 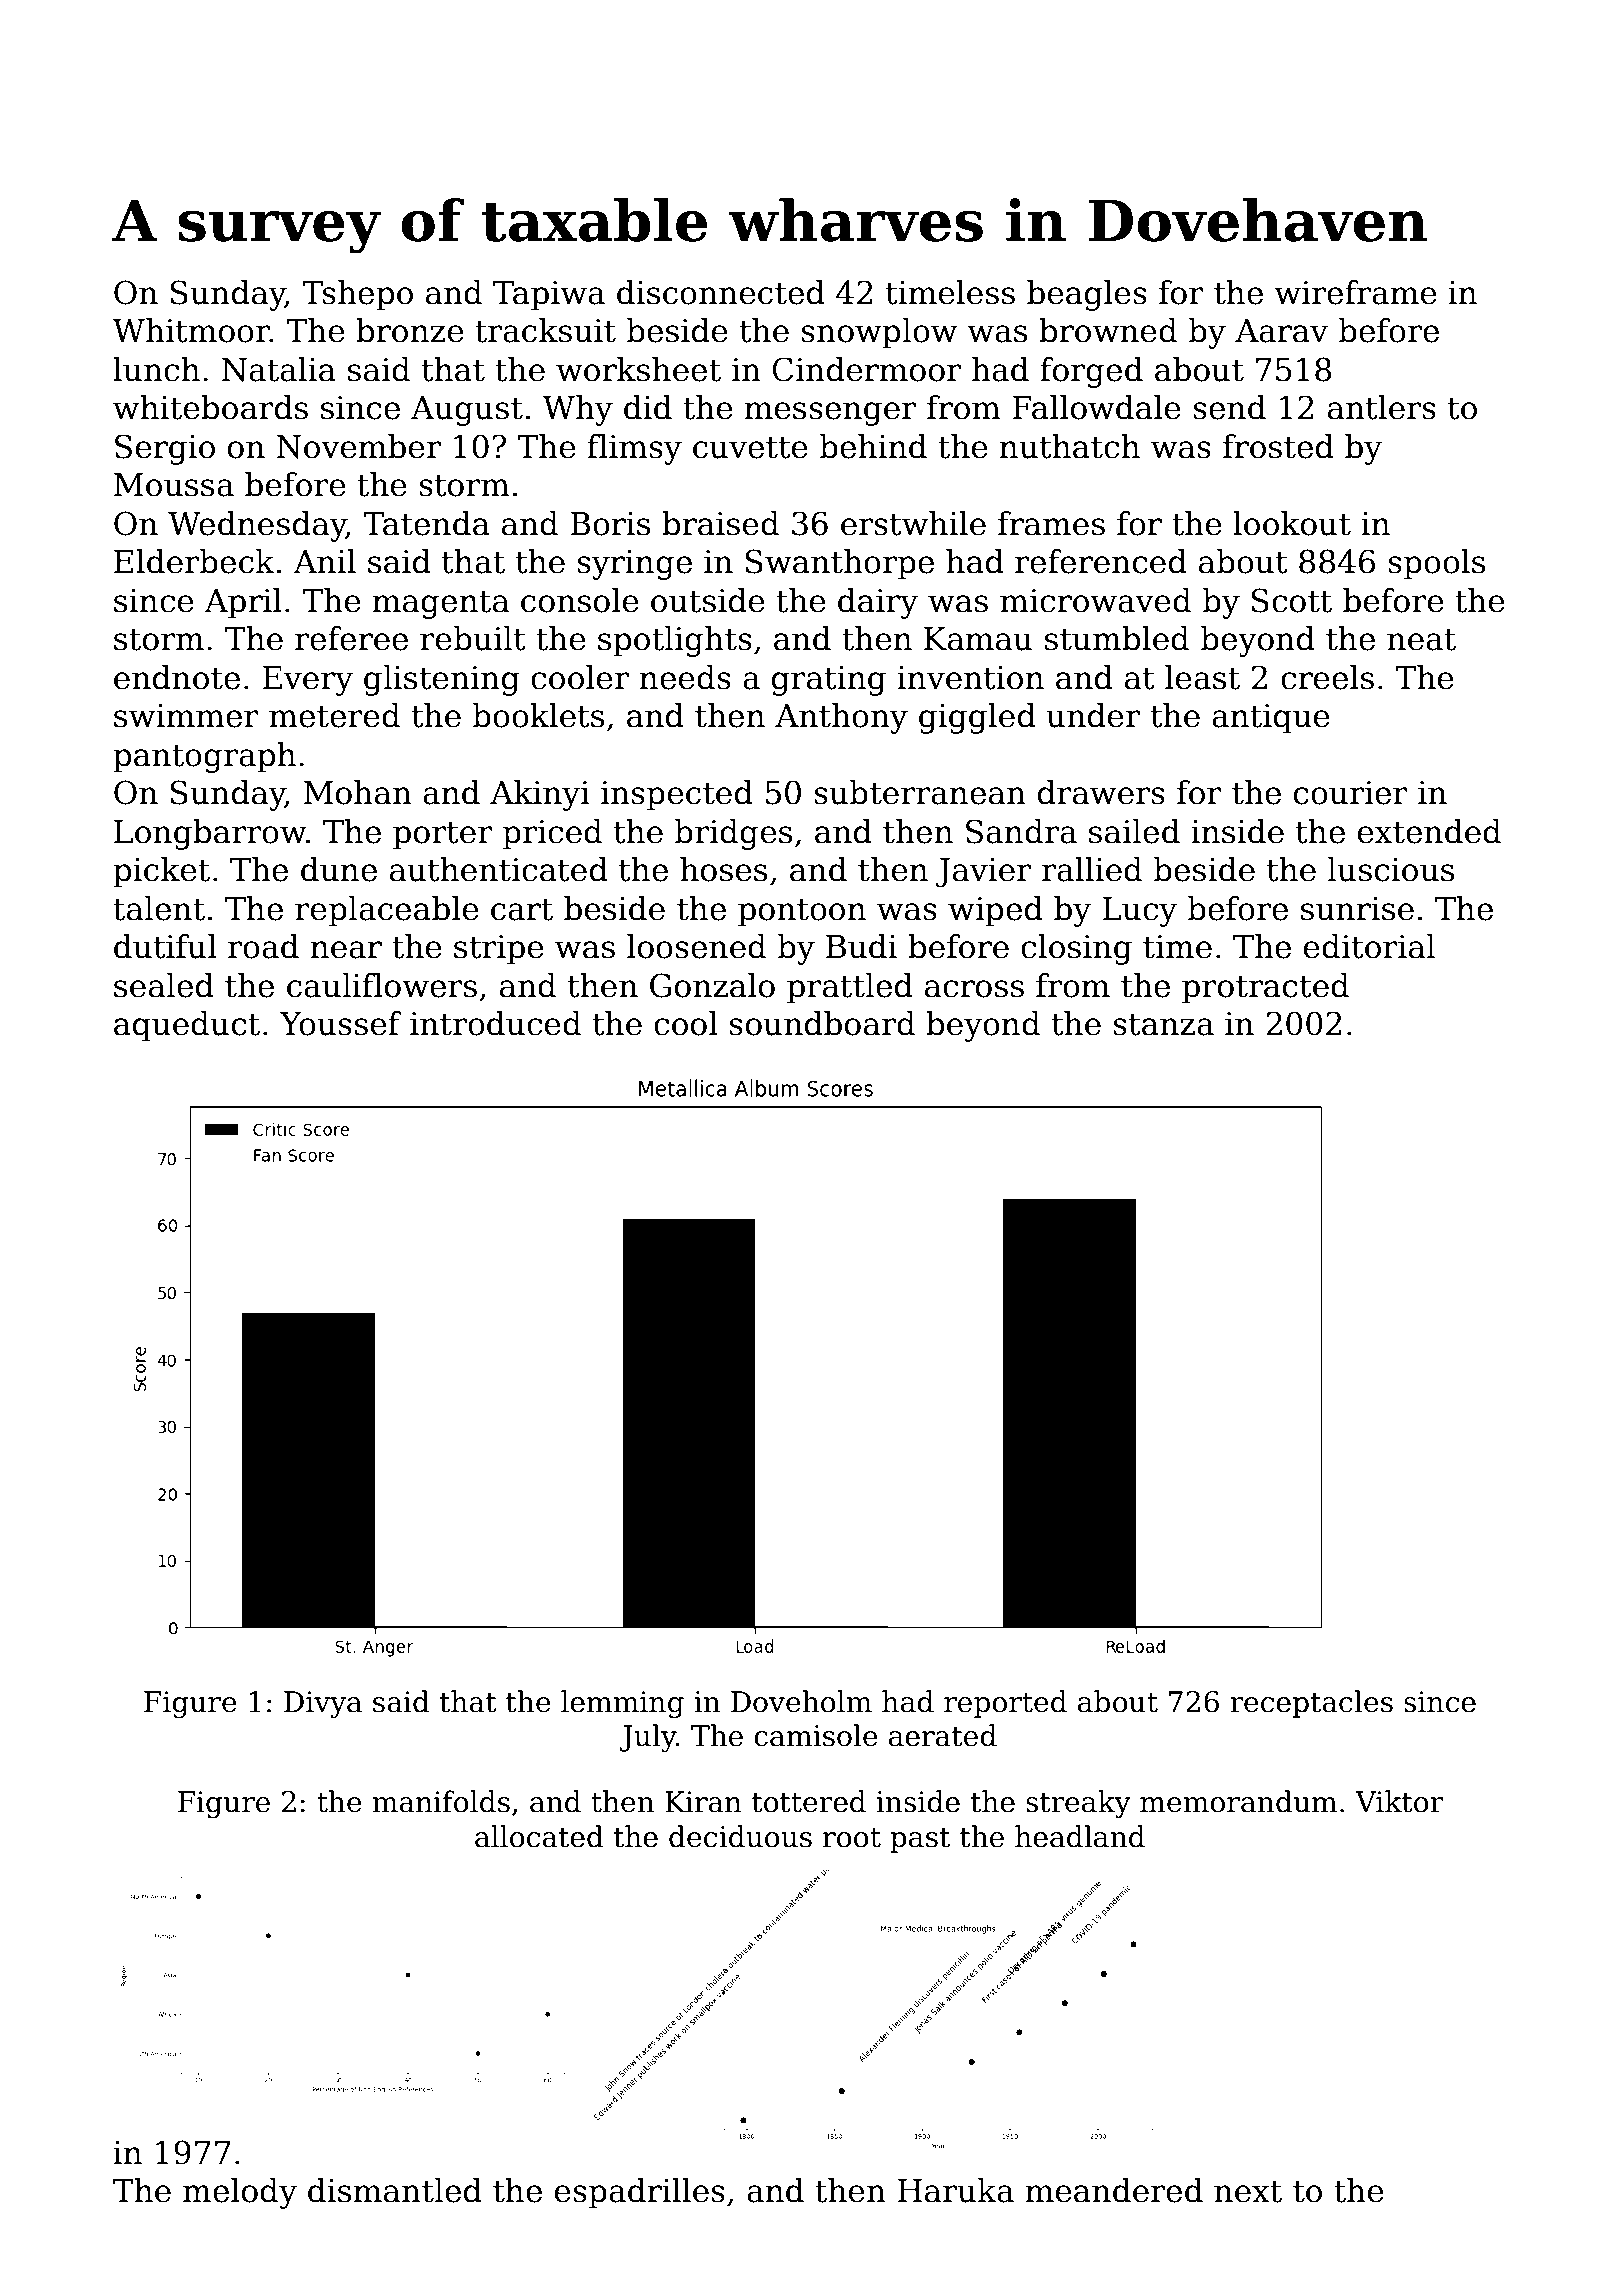 What do you see at coordinates (1355, 292) in the page?
I see `wireframe` at bounding box center [1355, 292].
